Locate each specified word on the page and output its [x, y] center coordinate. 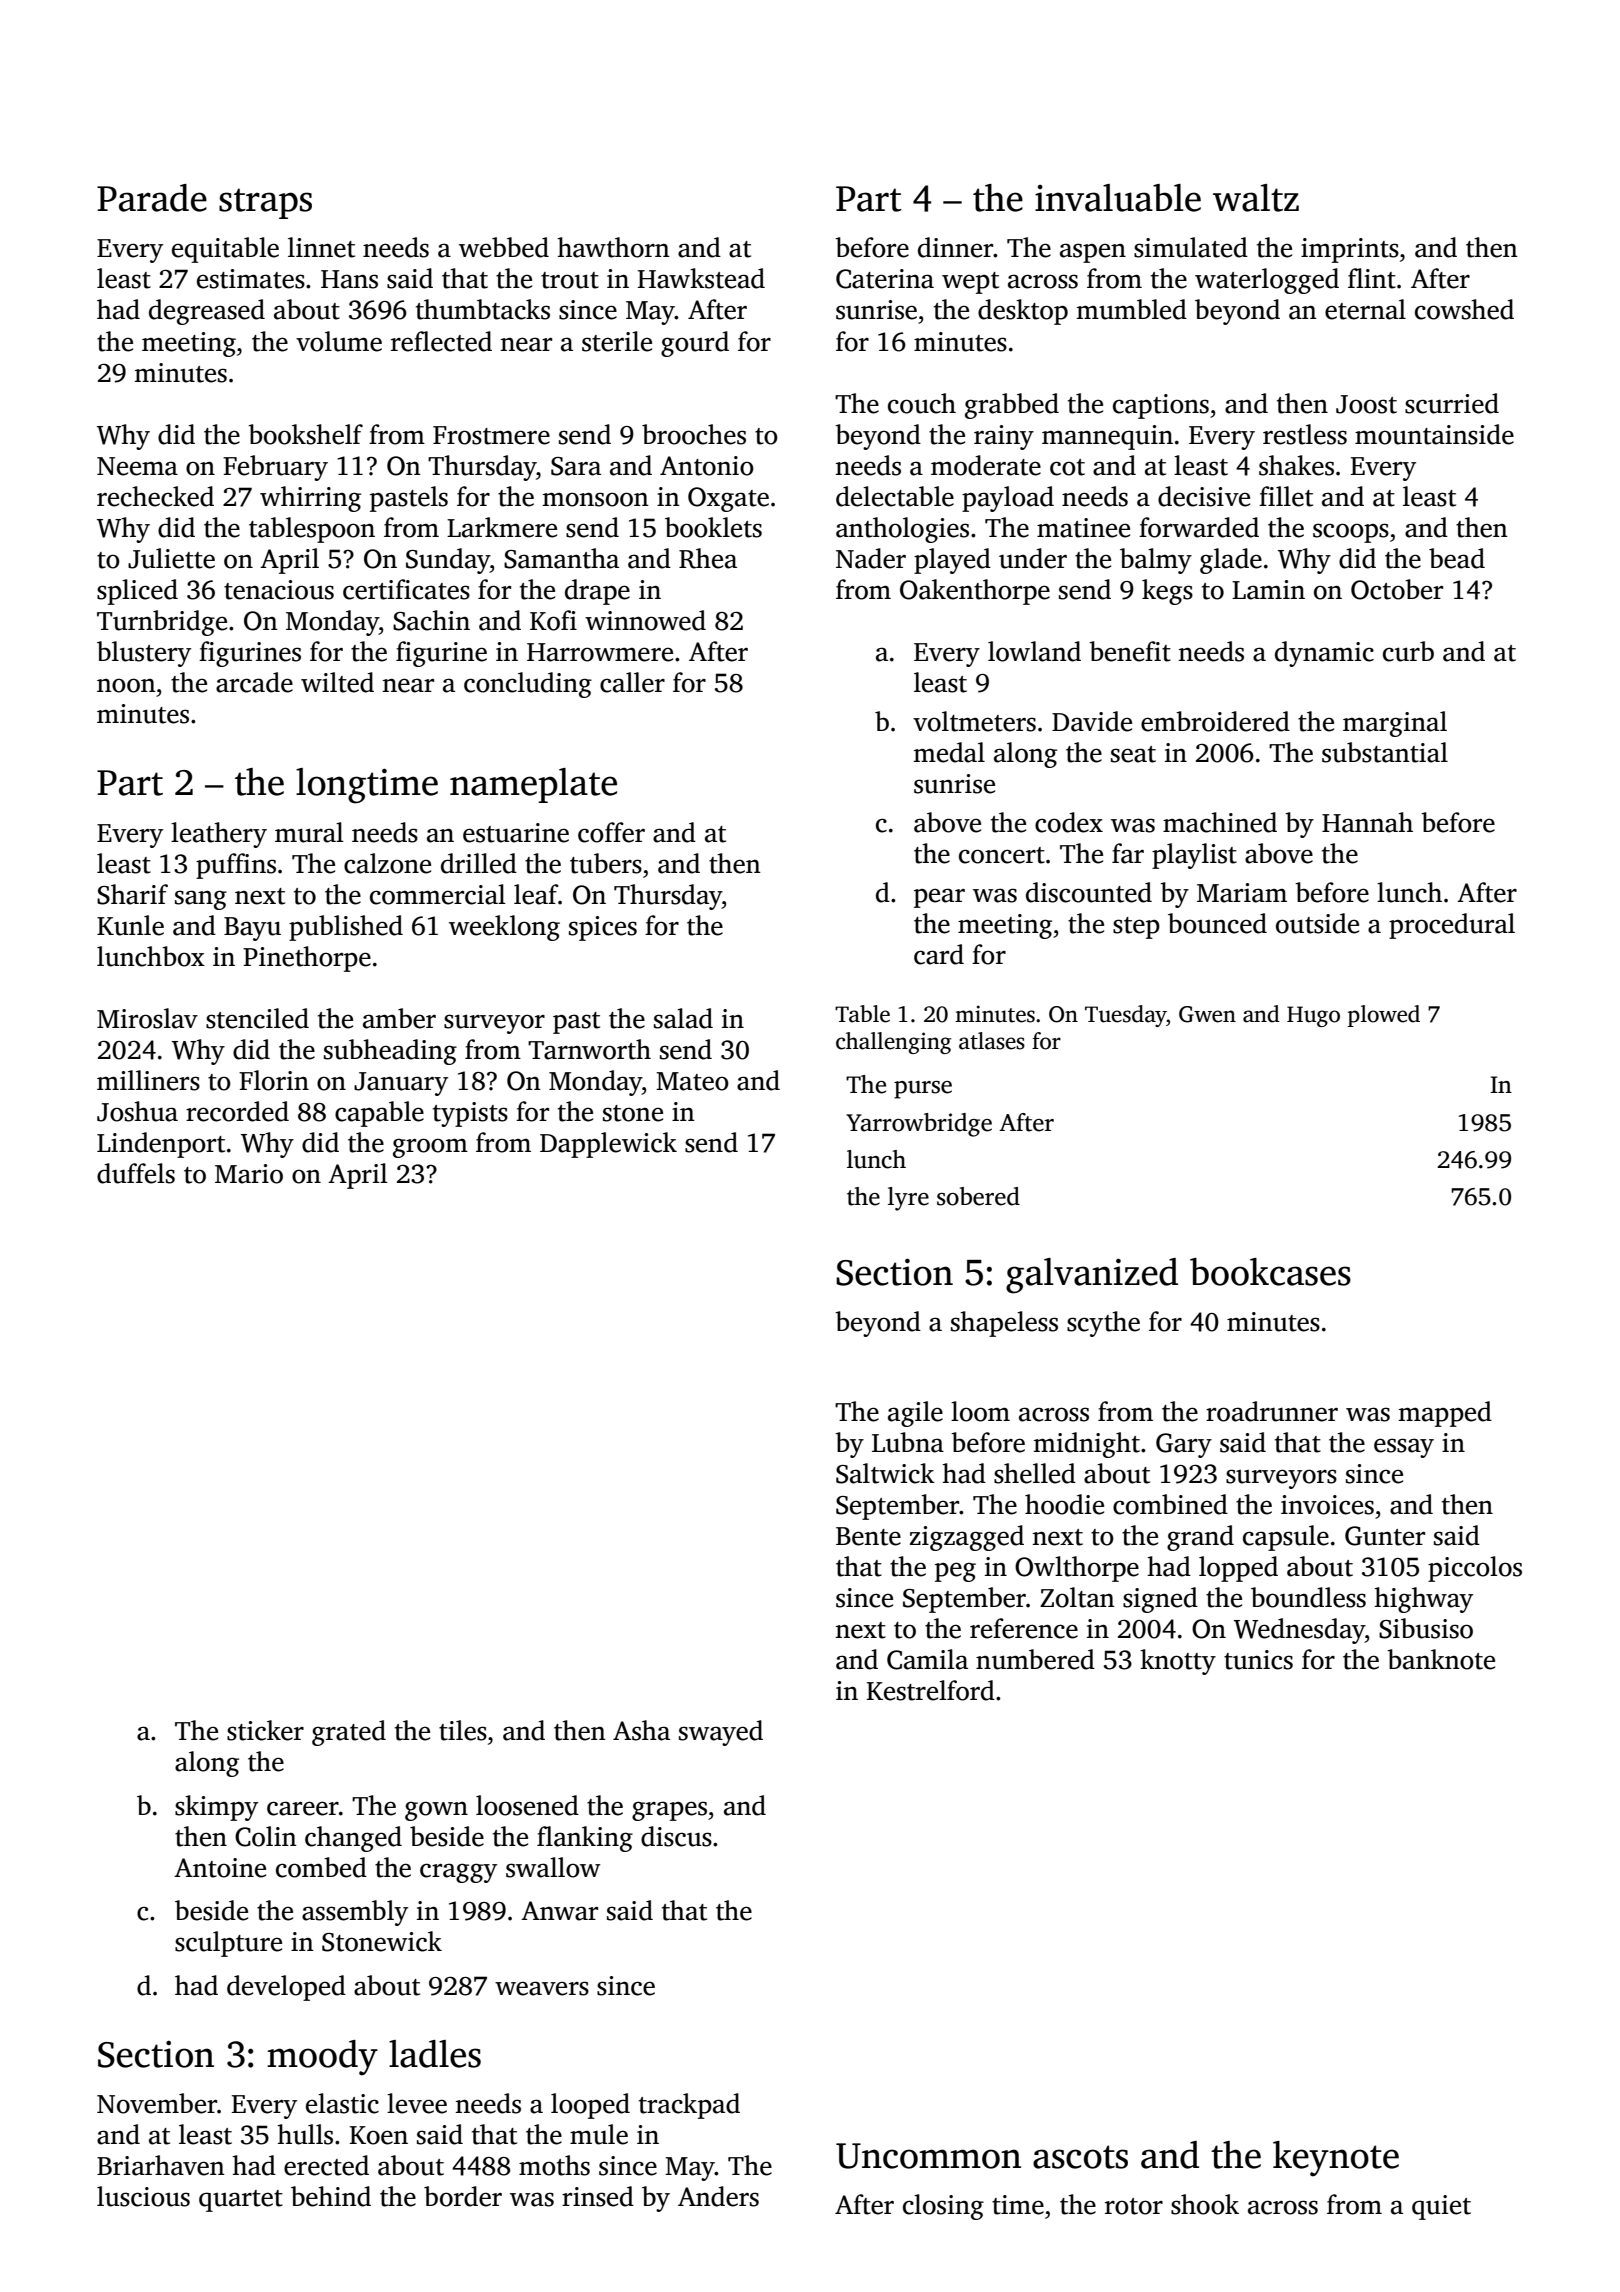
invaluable [1118, 198]
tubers [606, 863]
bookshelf [305, 434]
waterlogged [1267, 281]
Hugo [1313, 1016]
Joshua [137, 1111]
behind [331, 2196]
